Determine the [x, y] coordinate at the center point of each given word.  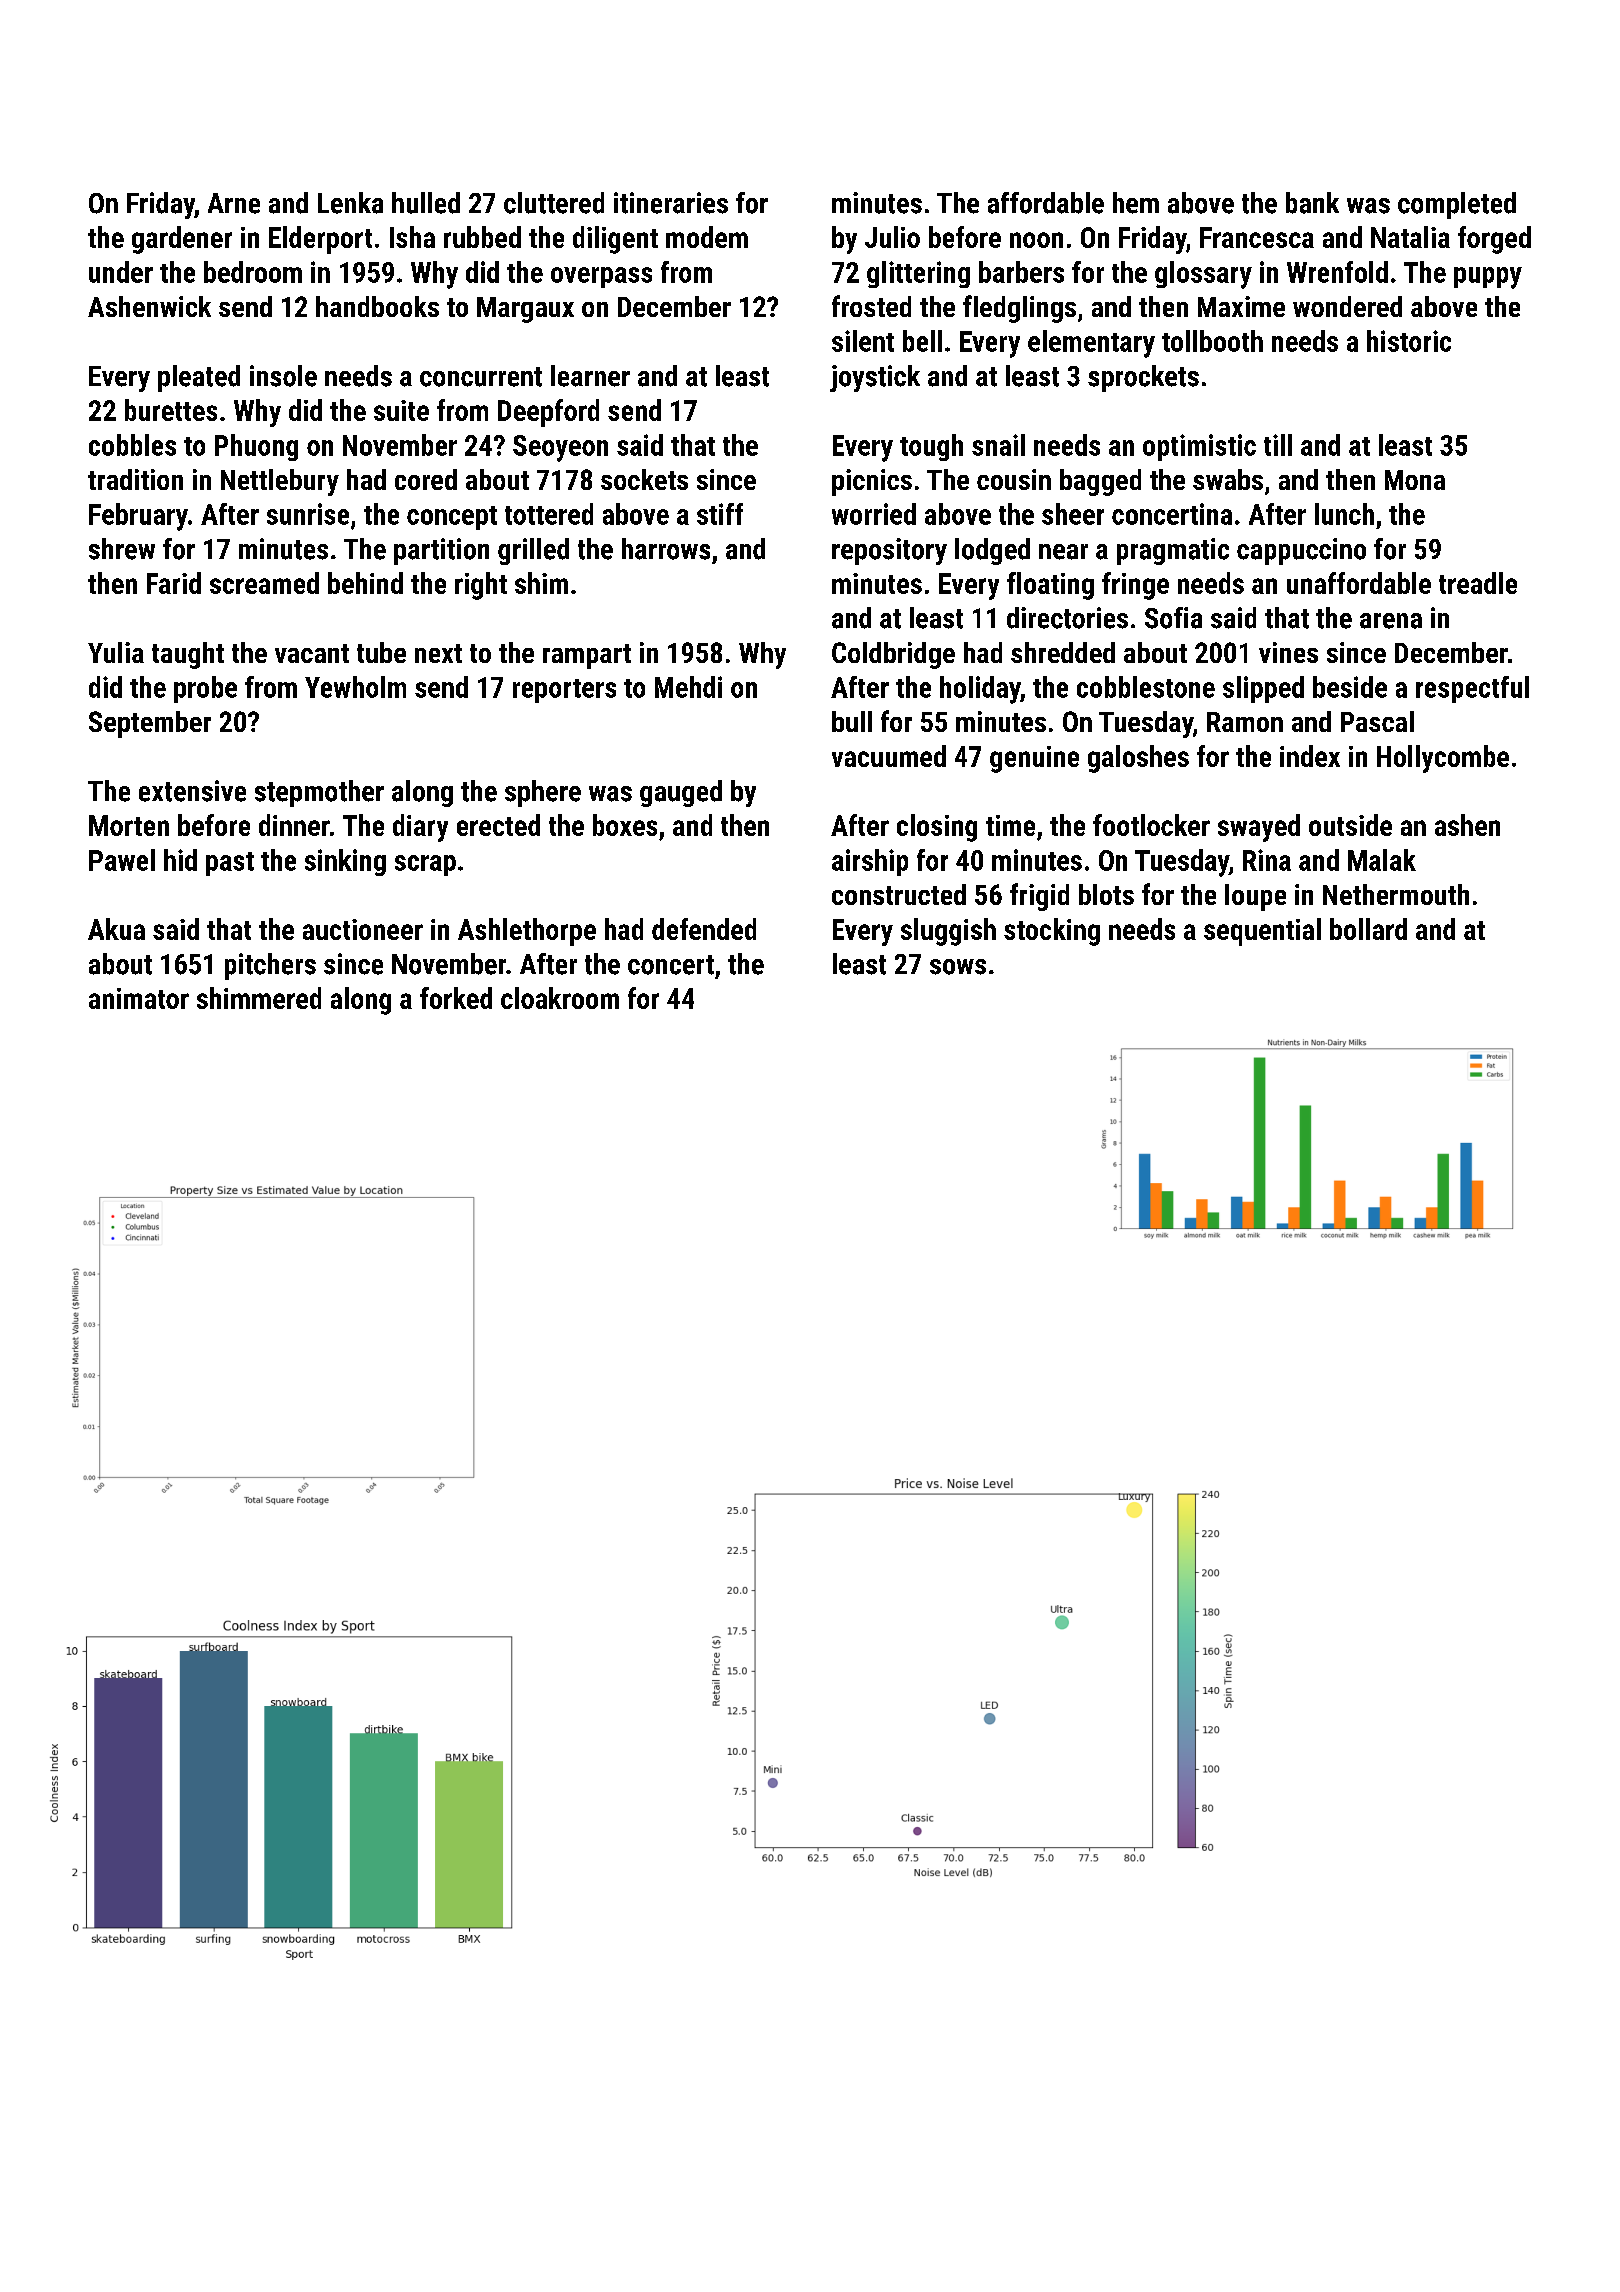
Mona [1415, 480]
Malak [1382, 860]
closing [937, 828]
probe [205, 689]
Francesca [1257, 237]
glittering [918, 274]
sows [958, 967]
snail [998, 445]
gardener [182, 240]
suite [401, 410]
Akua [116, 929]
